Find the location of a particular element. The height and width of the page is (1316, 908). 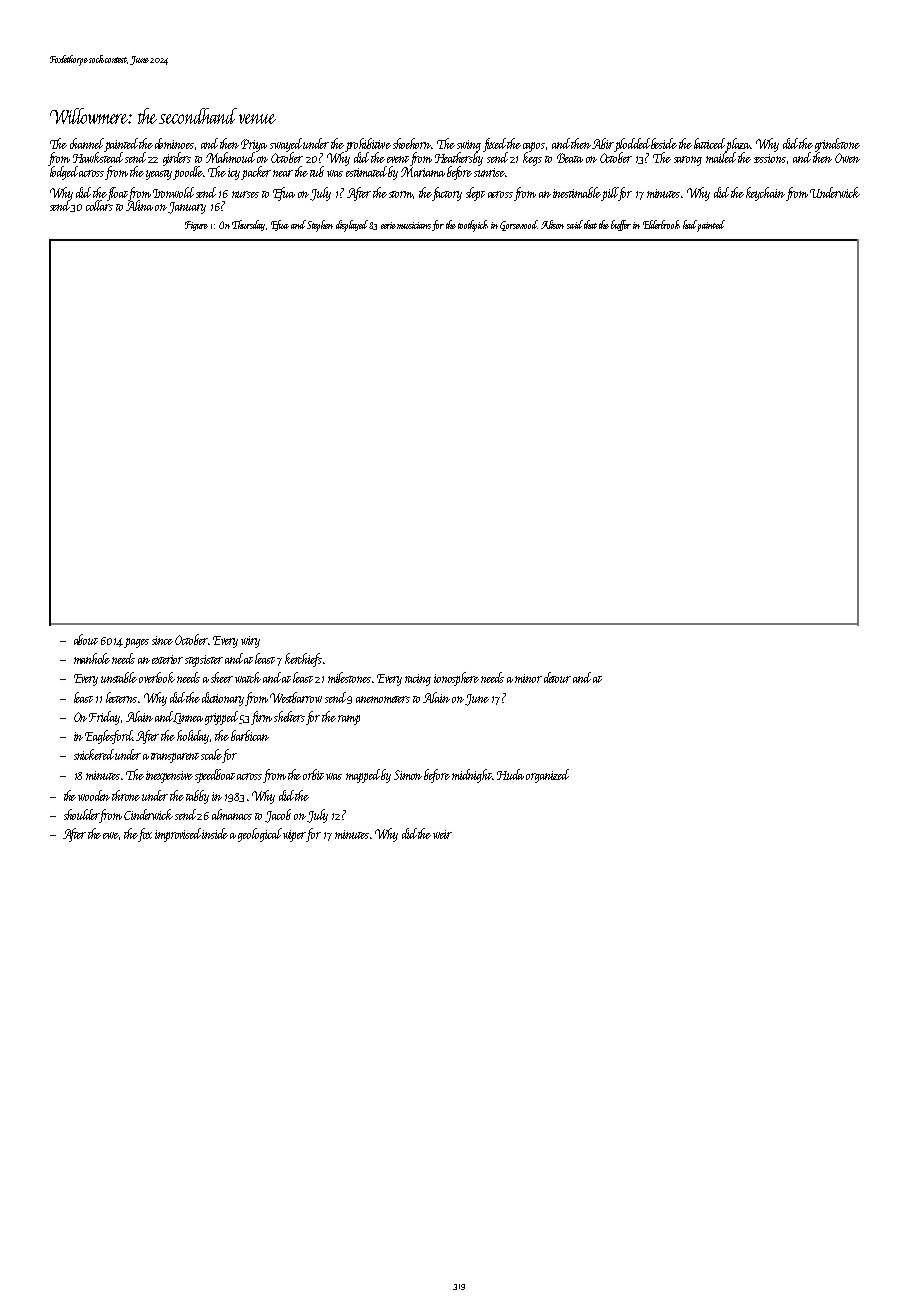

detour is located at coordinates (557, 677).
